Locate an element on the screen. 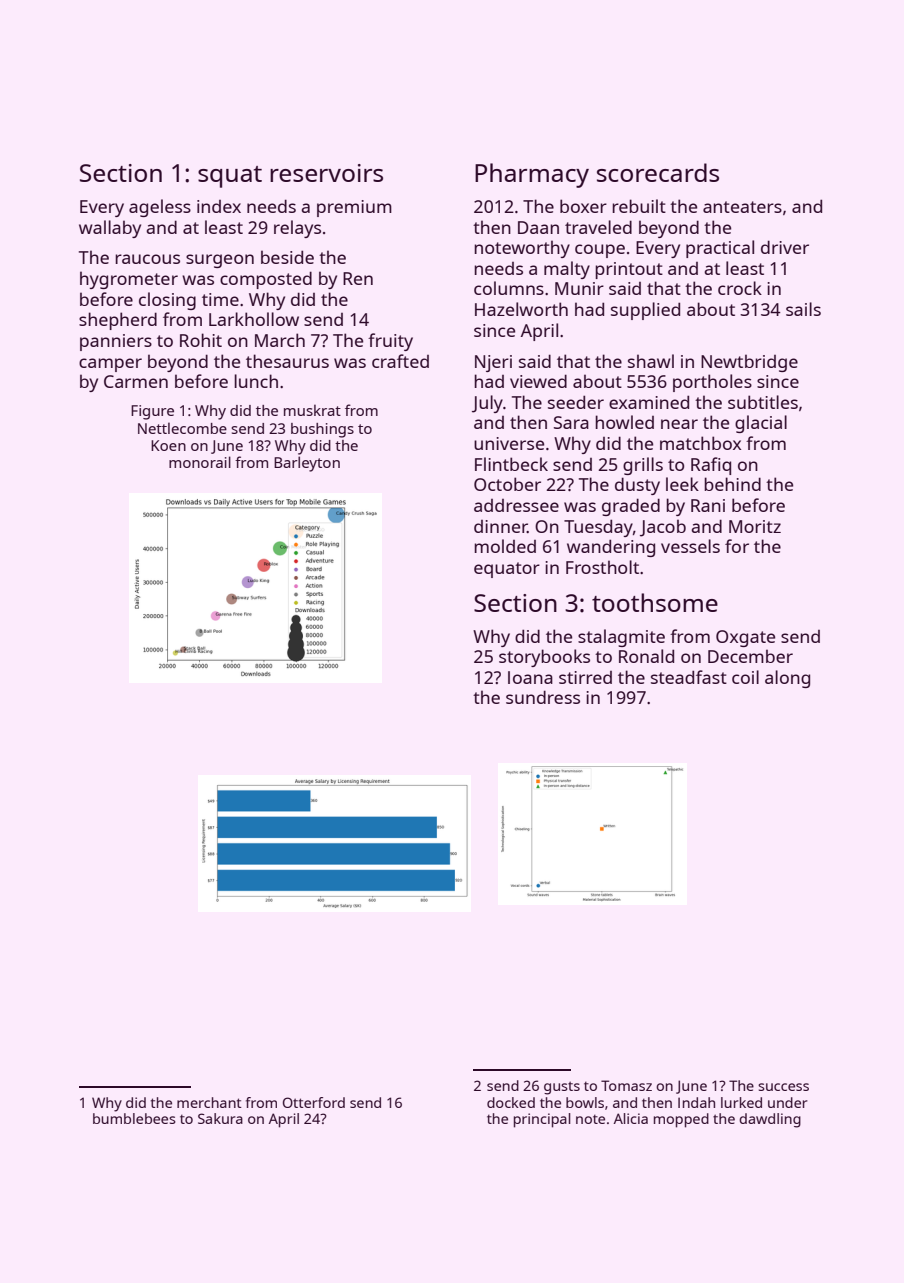  fruity is located at coordinates (390, 342).
